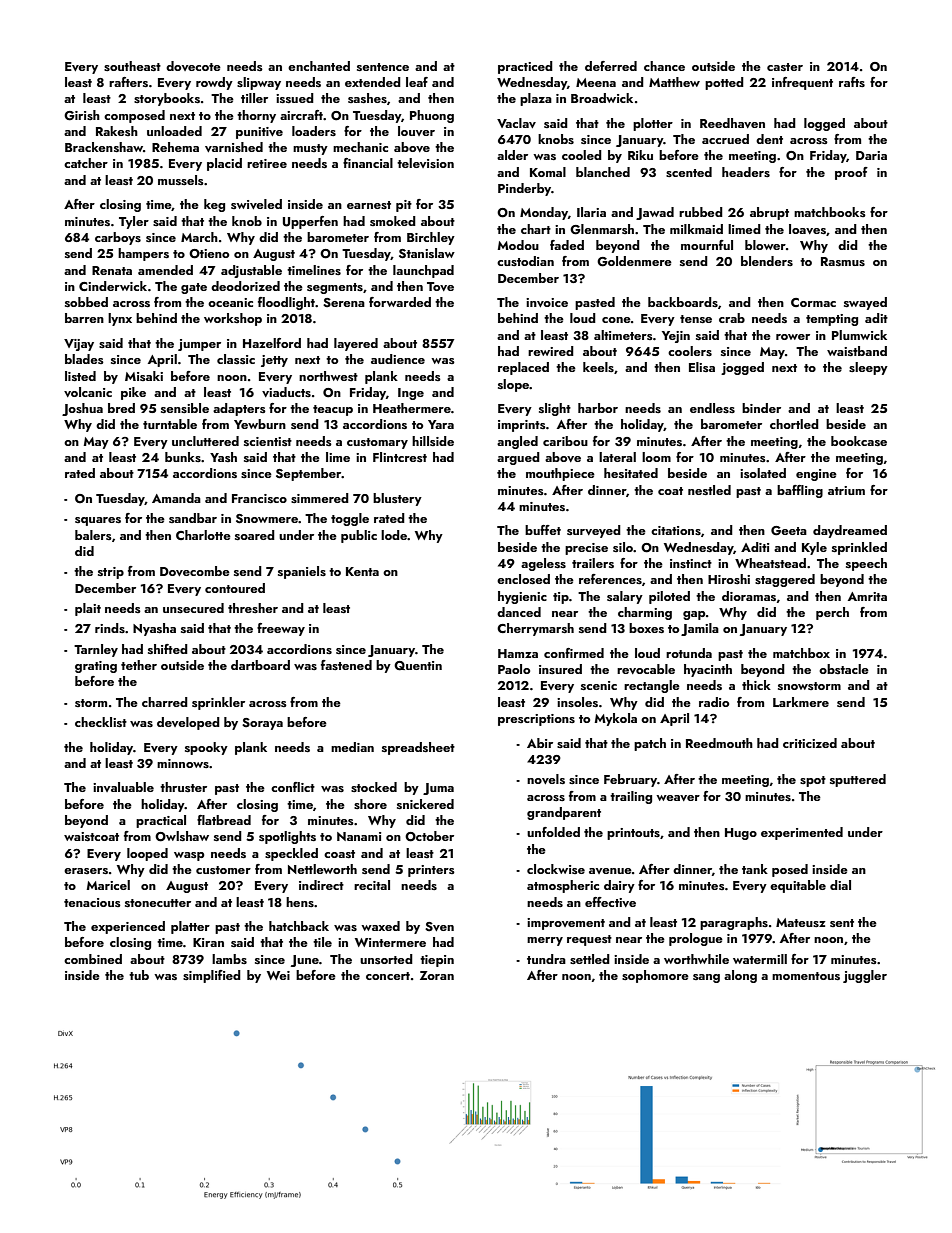 The height and width of the page is (1233, 952). What do you see at coordinates (564, 813) in the page?
I see `grandparent` at bounding box center [564, 813].
